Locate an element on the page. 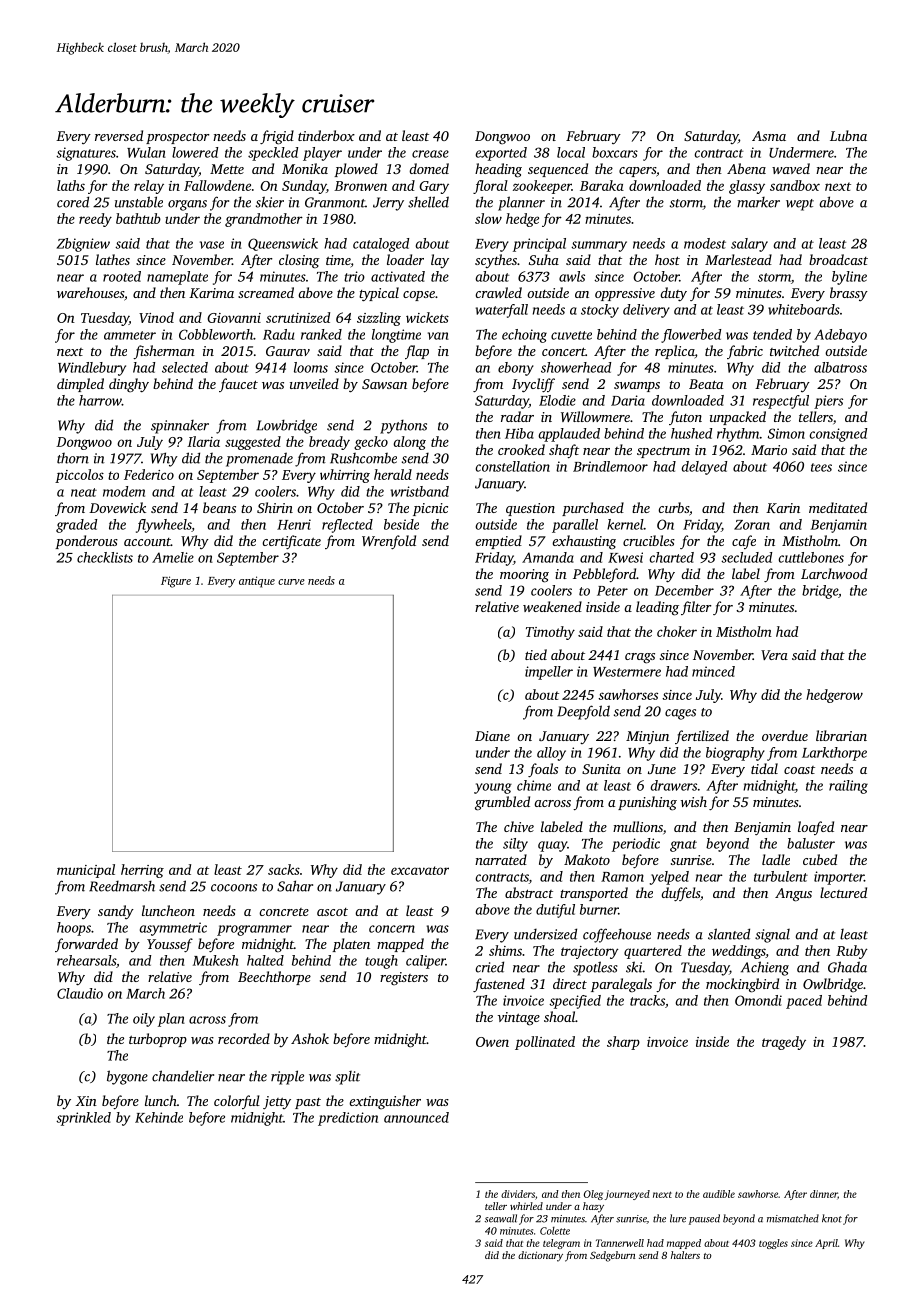  Bronwen is located at coordinates (360, 186).
